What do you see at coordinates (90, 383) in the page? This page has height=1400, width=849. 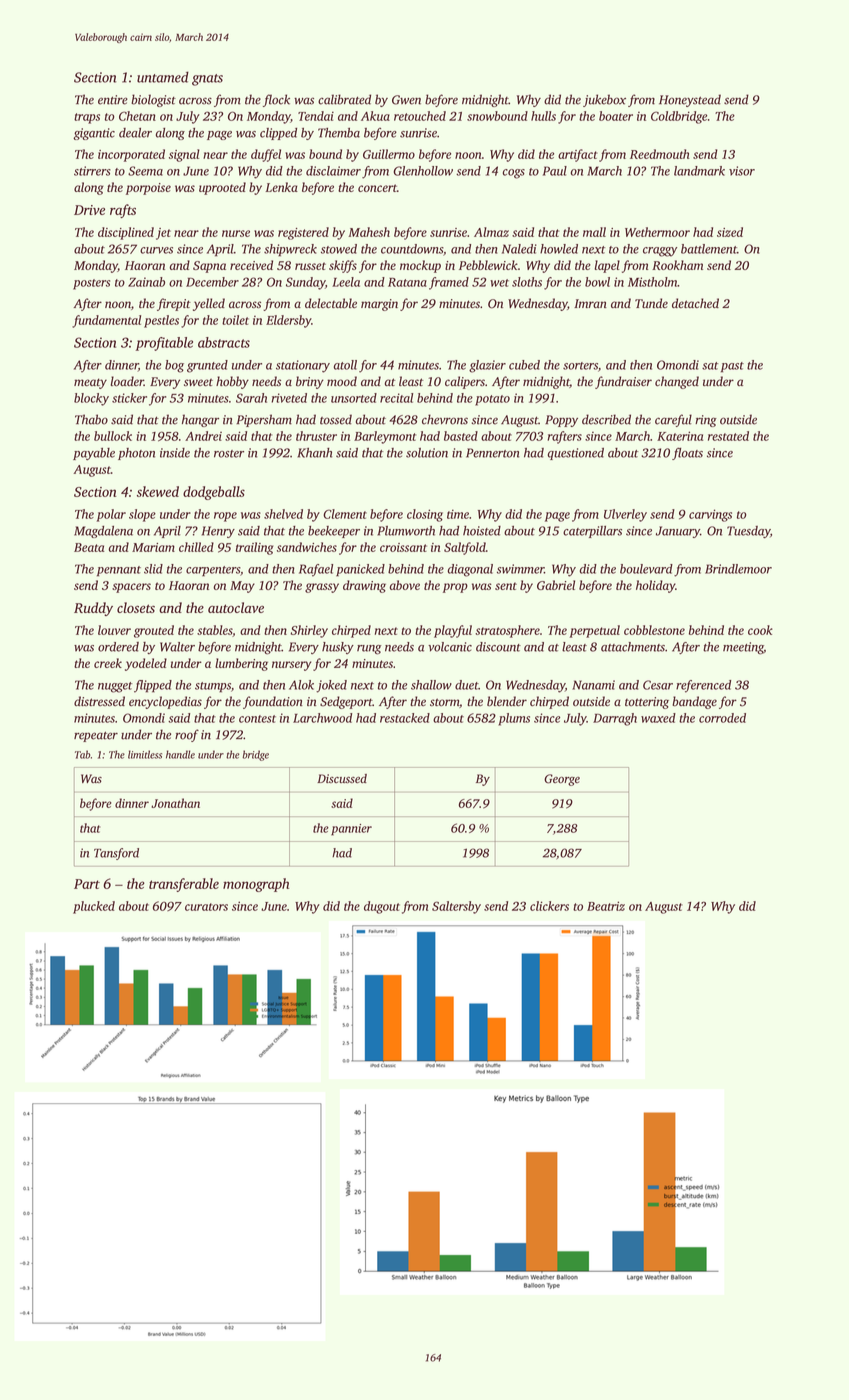 I see `meaty` at bounding box center [90, 383].
